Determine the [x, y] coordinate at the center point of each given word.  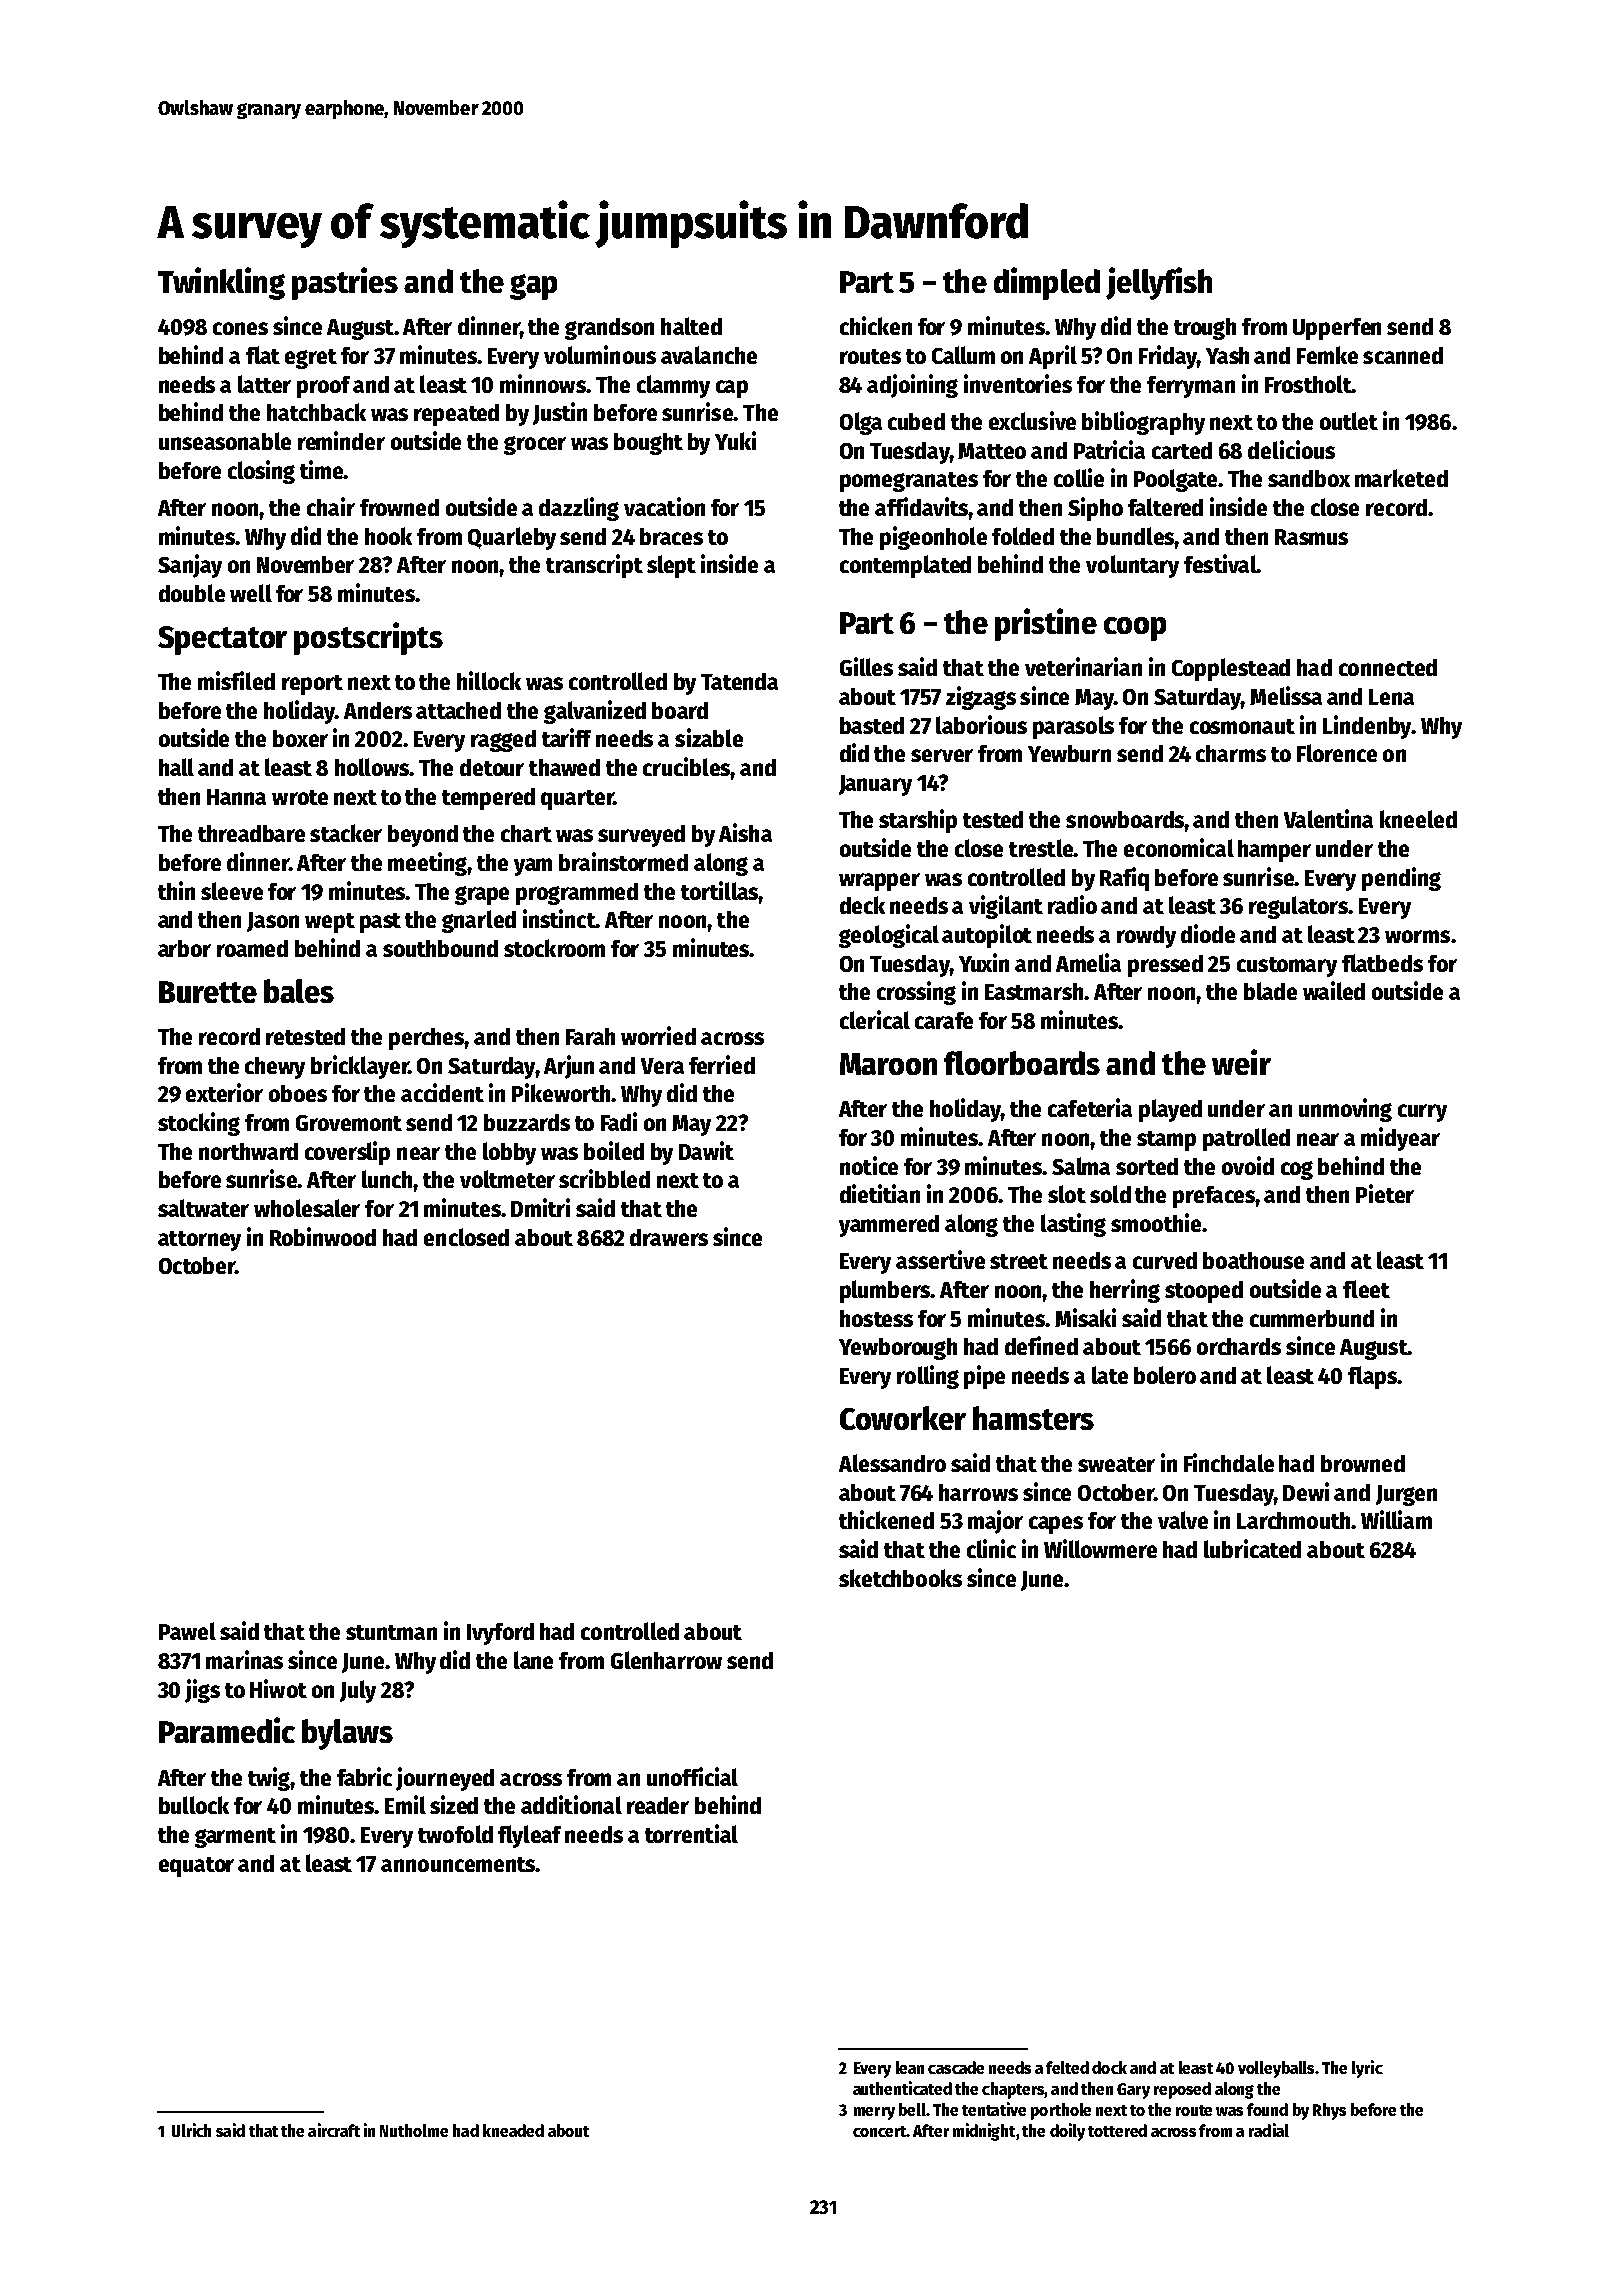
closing [261, 472]
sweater [1116, 1464]
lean [910, 2067]
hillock [489, 680]
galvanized [595, 712]
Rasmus [1311, 537]
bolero [1165, 1375]
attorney [199, 1241]
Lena [1391, 697]
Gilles [866, 666]
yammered [889, 1226]
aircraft [334, 2130]
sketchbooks [900, 1578]
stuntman [391, 1632]
